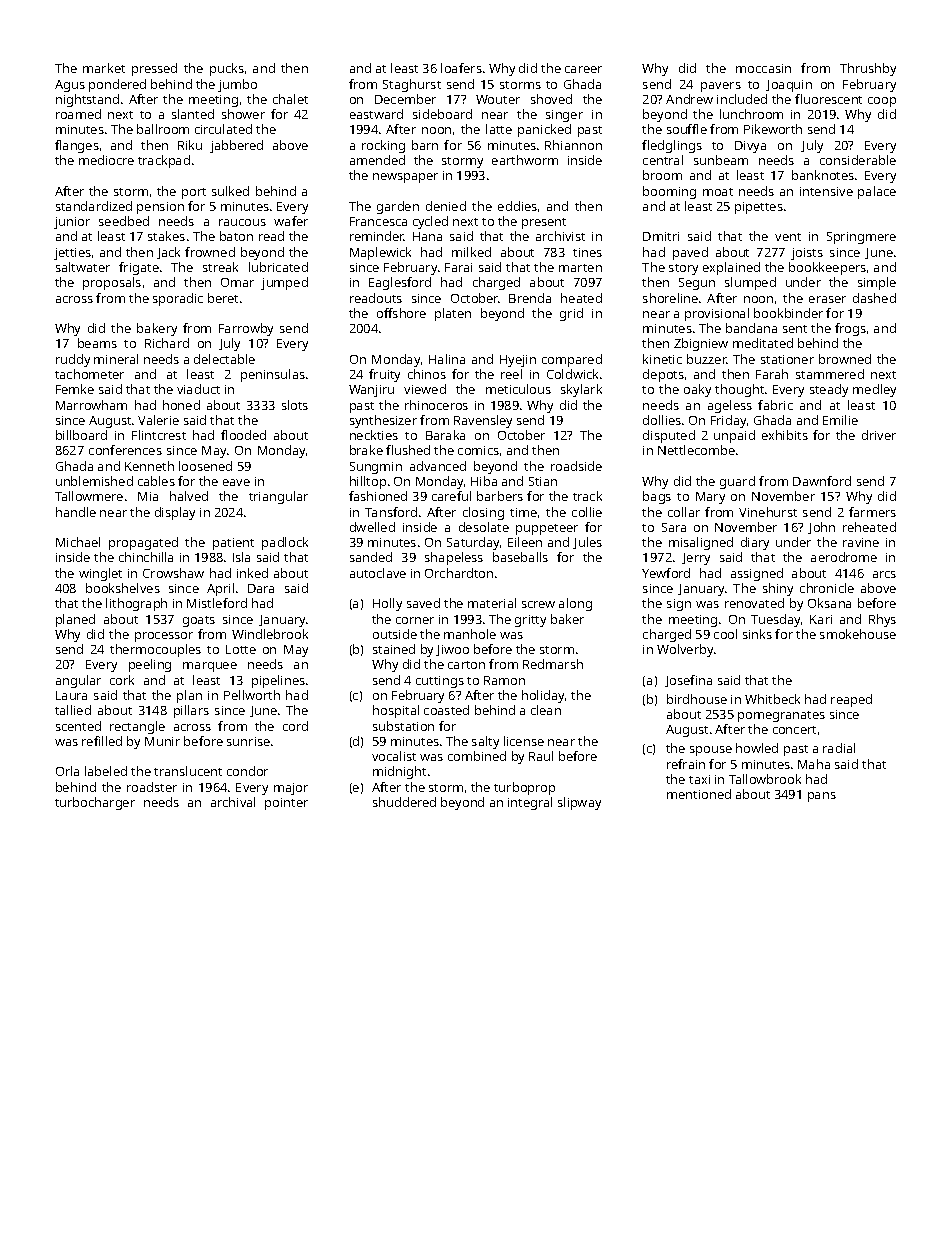  Describe the element at coordinates (83, 267) in the page. I see `saltwater` at that location.
